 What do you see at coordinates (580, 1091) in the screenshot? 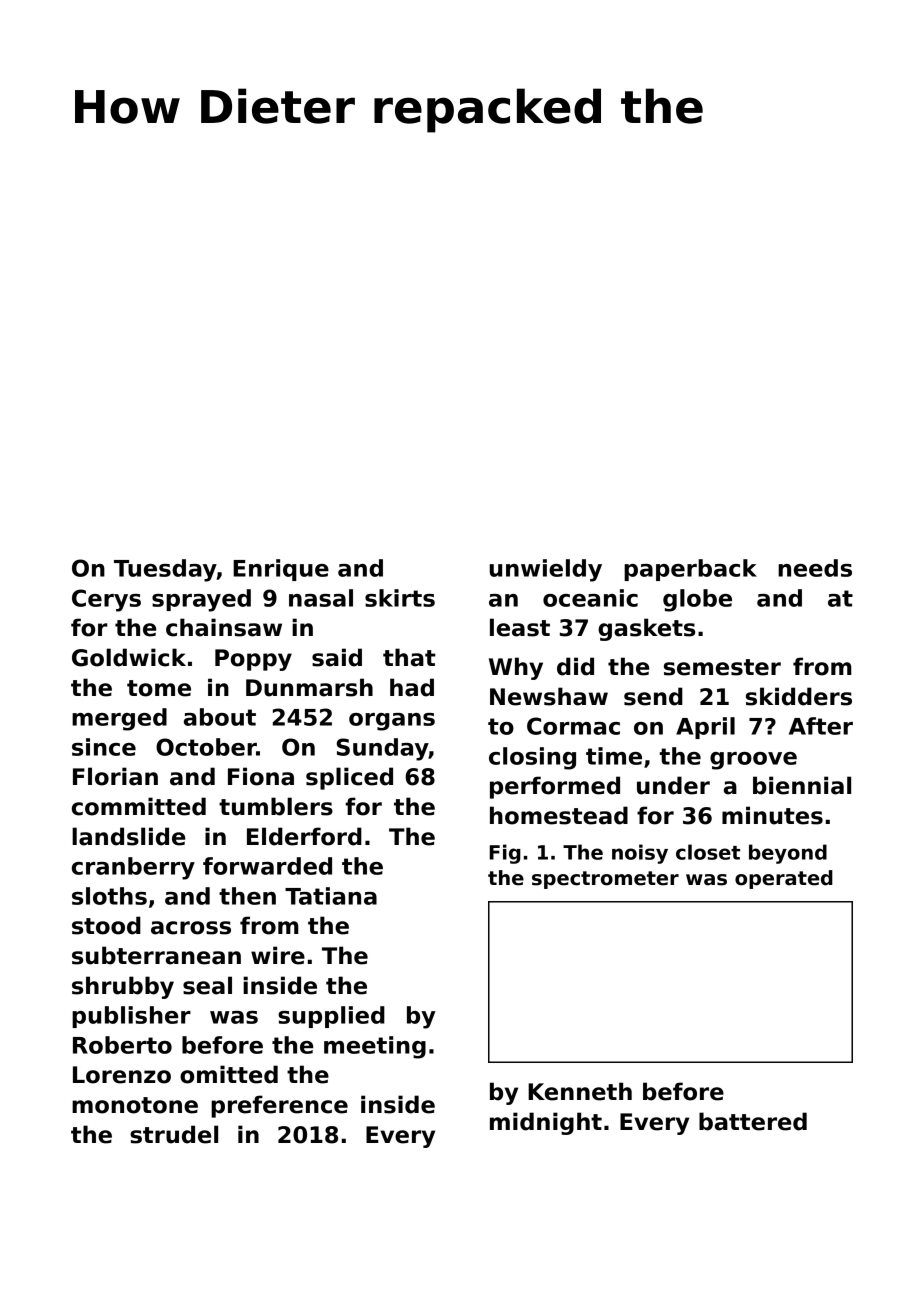
I see `Kenneth` at bounding box center [580, 1091].
